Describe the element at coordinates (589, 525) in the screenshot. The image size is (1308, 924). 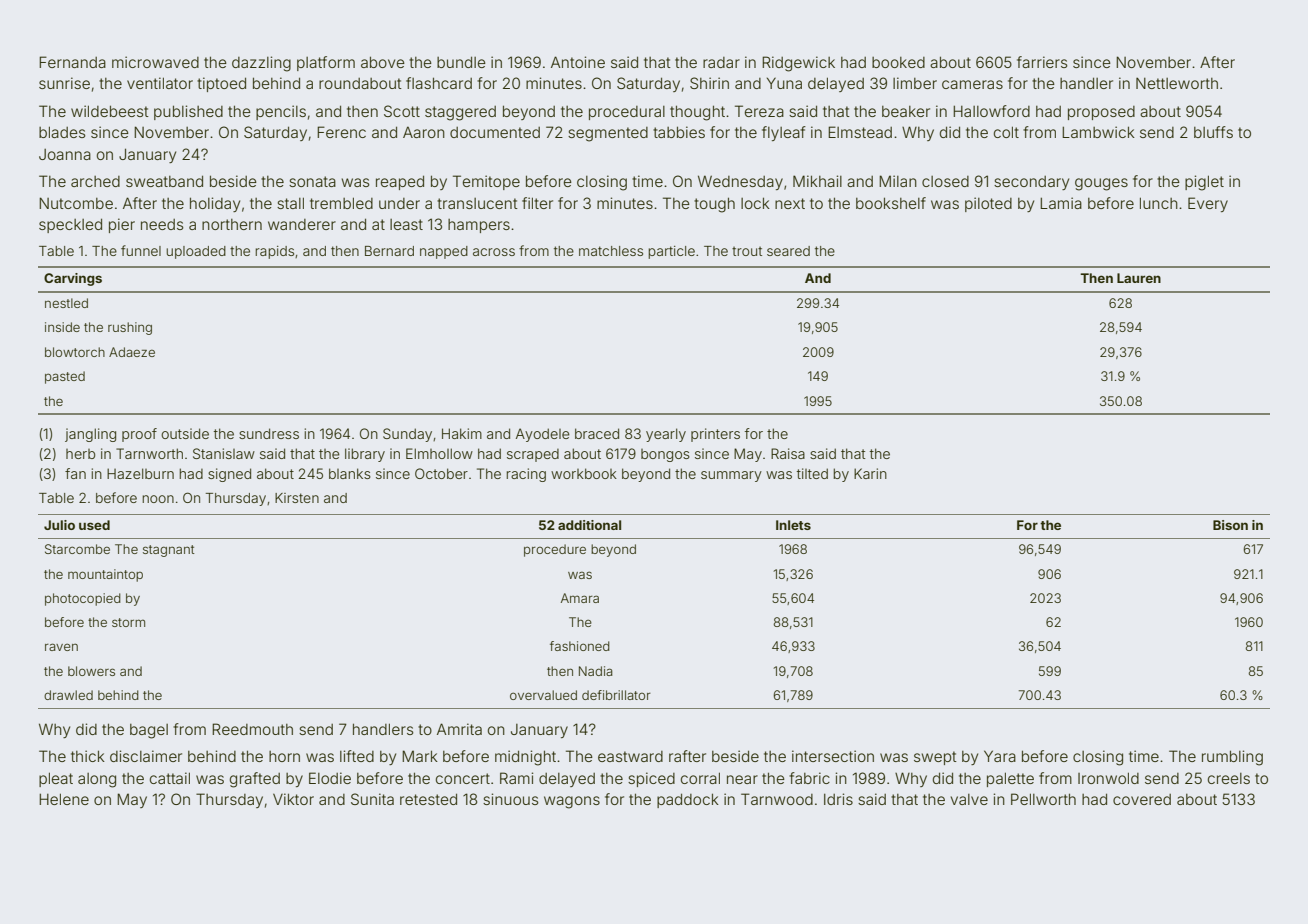
I see `additional` at that location.
